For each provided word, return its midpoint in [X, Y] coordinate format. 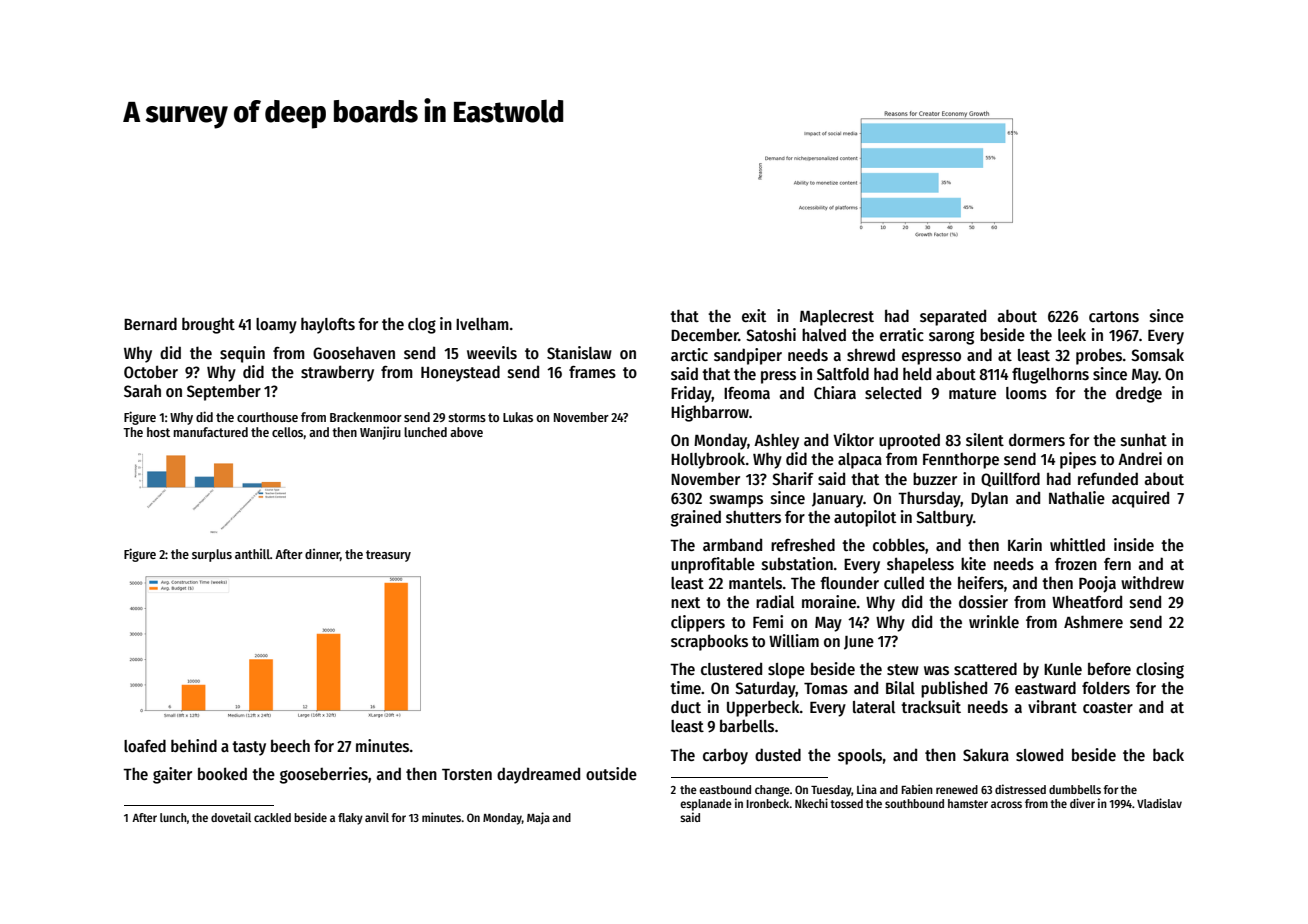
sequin [242, 354]
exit [754, 315]
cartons [1114, 317]
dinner [322, 554]
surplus [212, 555]
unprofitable [713, 565]
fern [1117, 564]
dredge [1139, 394]
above [466, 432]
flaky [350, 819]
